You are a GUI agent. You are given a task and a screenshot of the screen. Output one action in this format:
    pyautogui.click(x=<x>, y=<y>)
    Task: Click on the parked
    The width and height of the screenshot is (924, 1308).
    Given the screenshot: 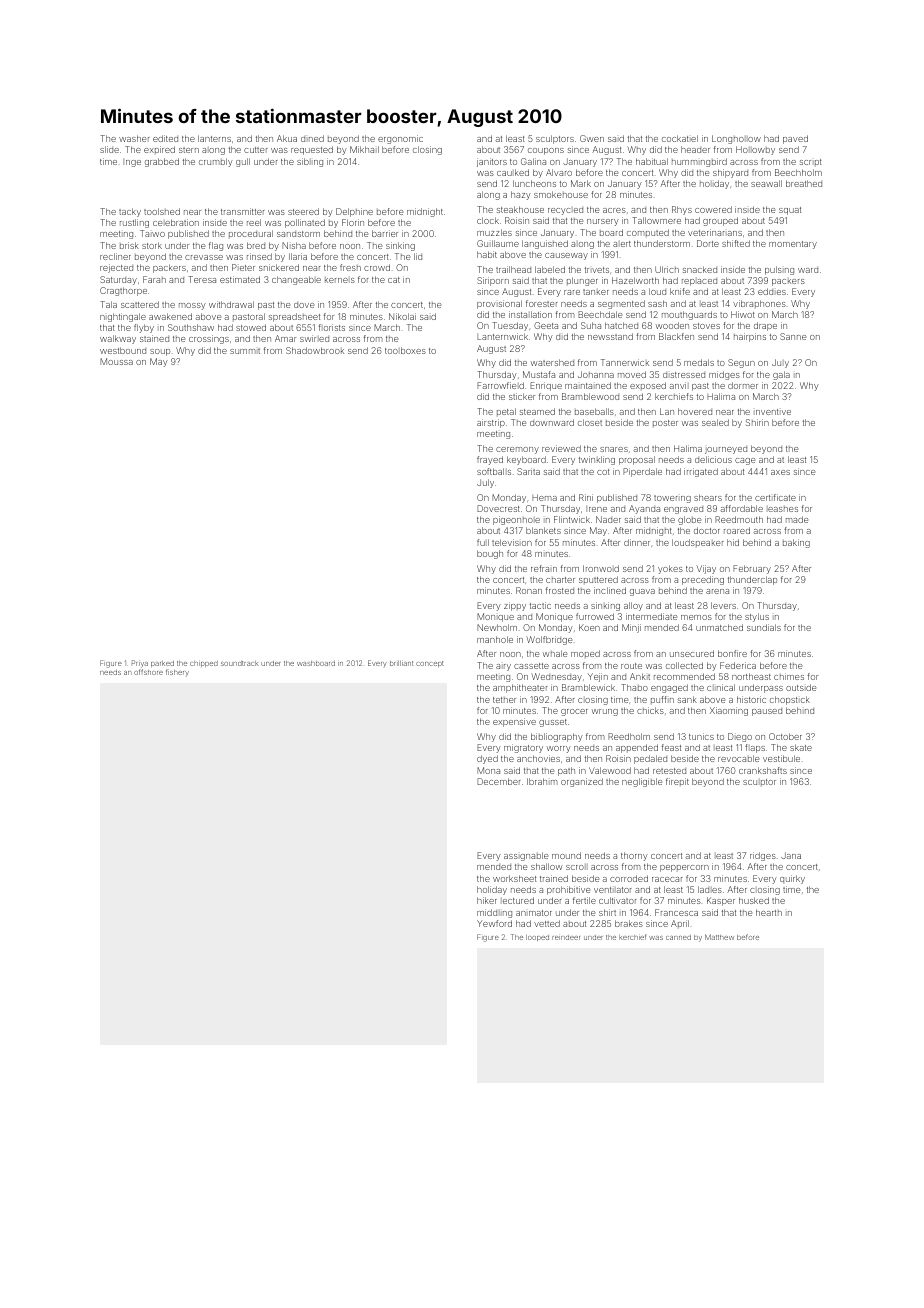 What is the action you would take?
    pyautogui.click(x=162, y=664)
